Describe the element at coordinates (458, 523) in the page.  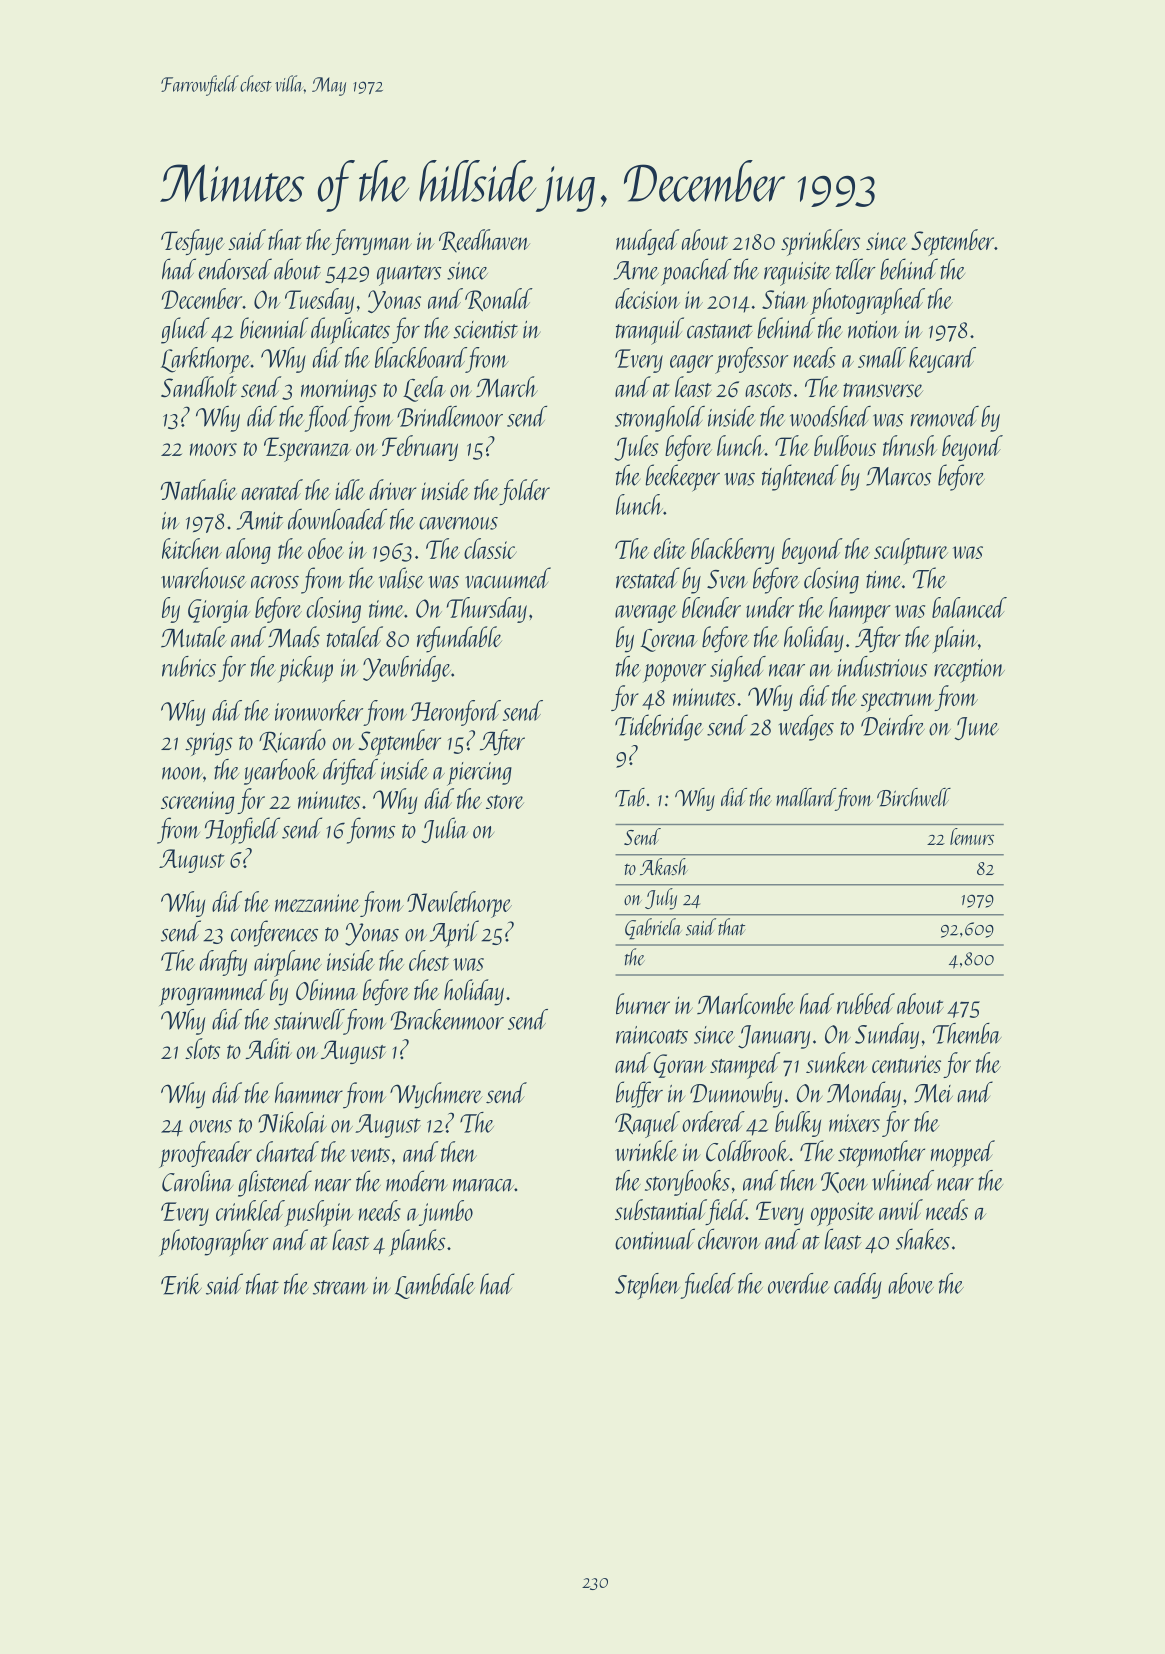
I see `cavernous` at that location.
